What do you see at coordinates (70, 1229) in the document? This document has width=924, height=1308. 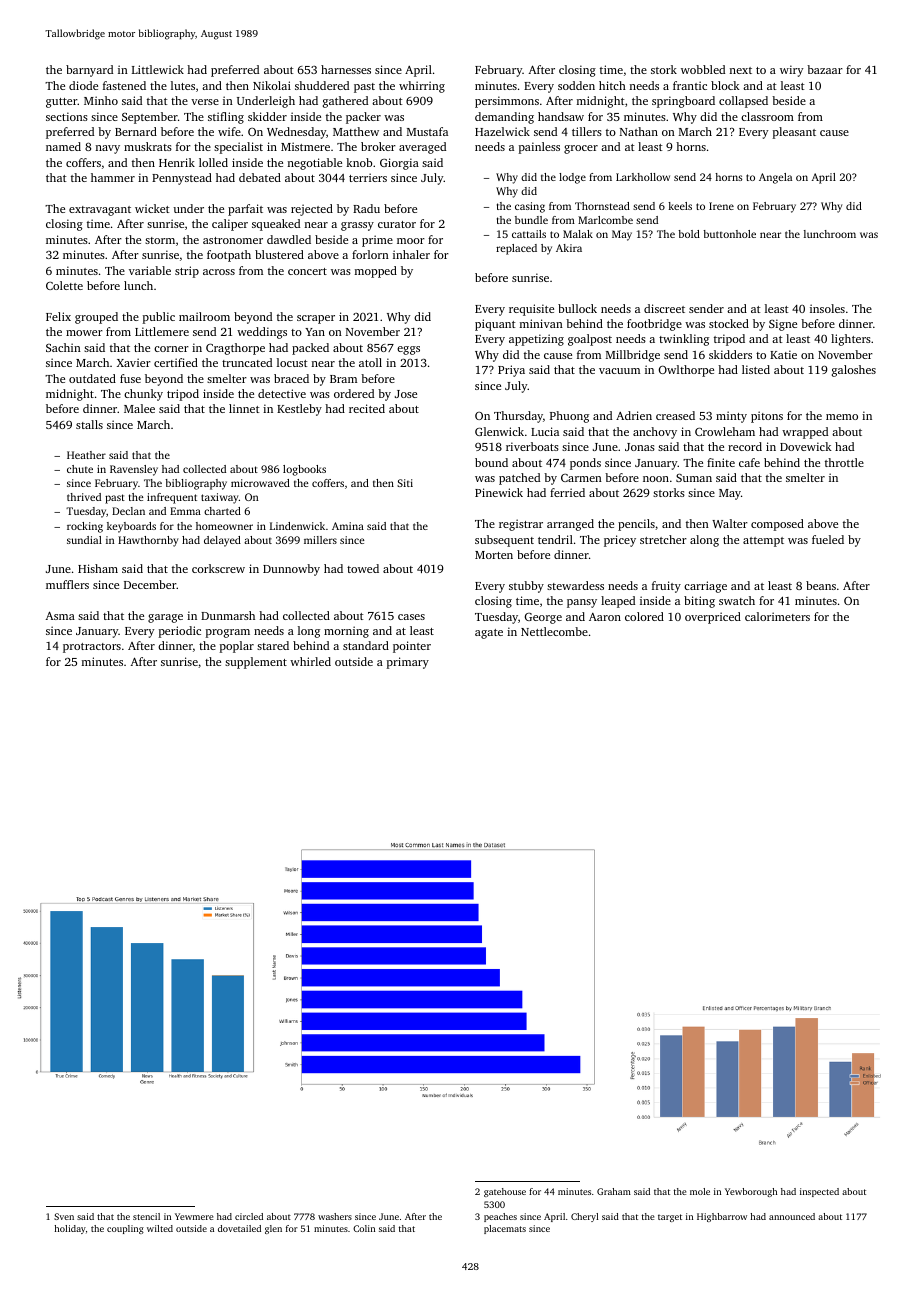 I see `holiday` at bounding box center [70, 1229].
